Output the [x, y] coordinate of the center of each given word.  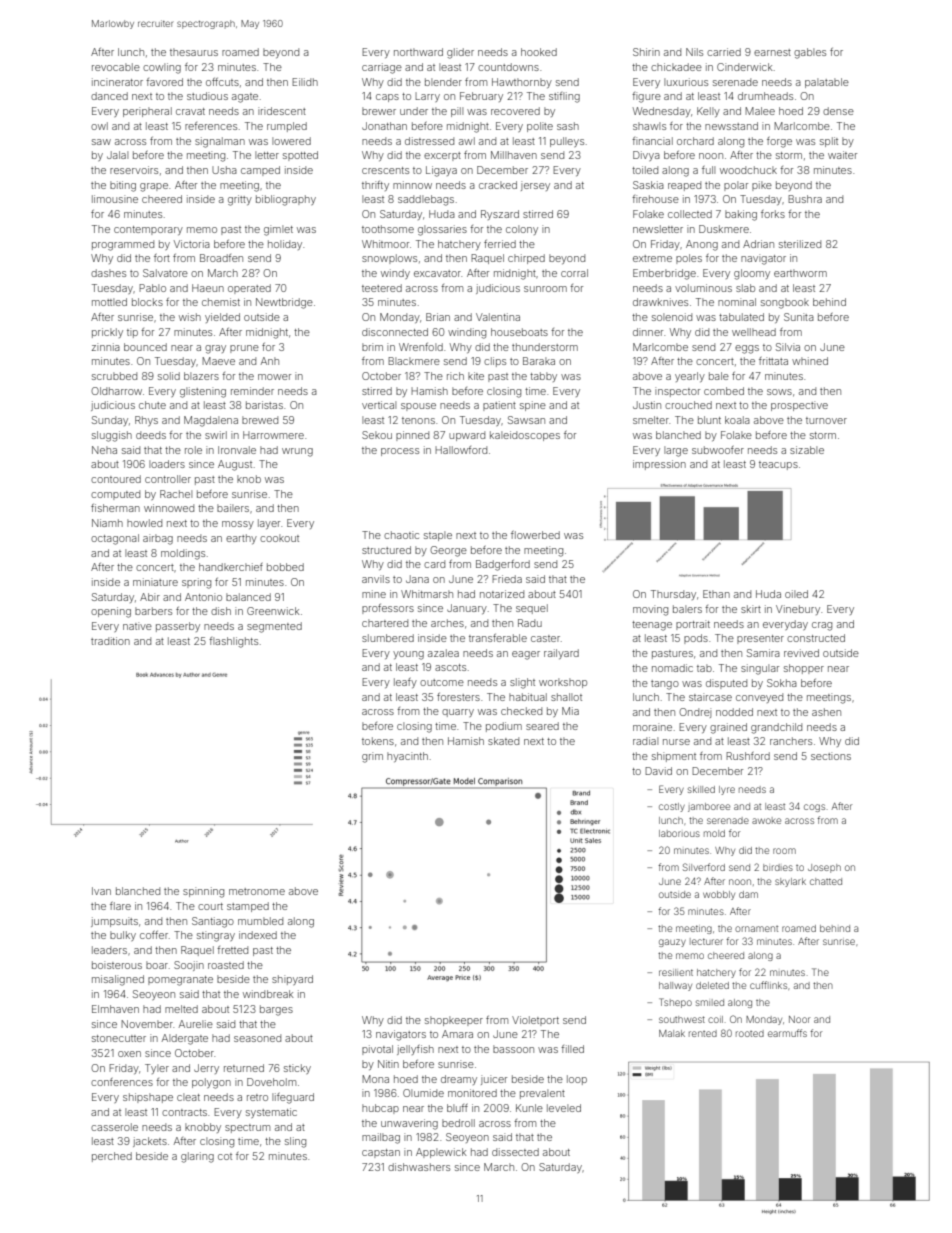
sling [295, 1142]
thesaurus [194, 52]
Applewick [441, 1153]
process [400, 452]
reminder [252, 391]
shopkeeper [454, 1021]
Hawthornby [522, 83]
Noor [799, 1019]
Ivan [101, 891]
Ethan [716, 594]
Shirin [646, 52]
